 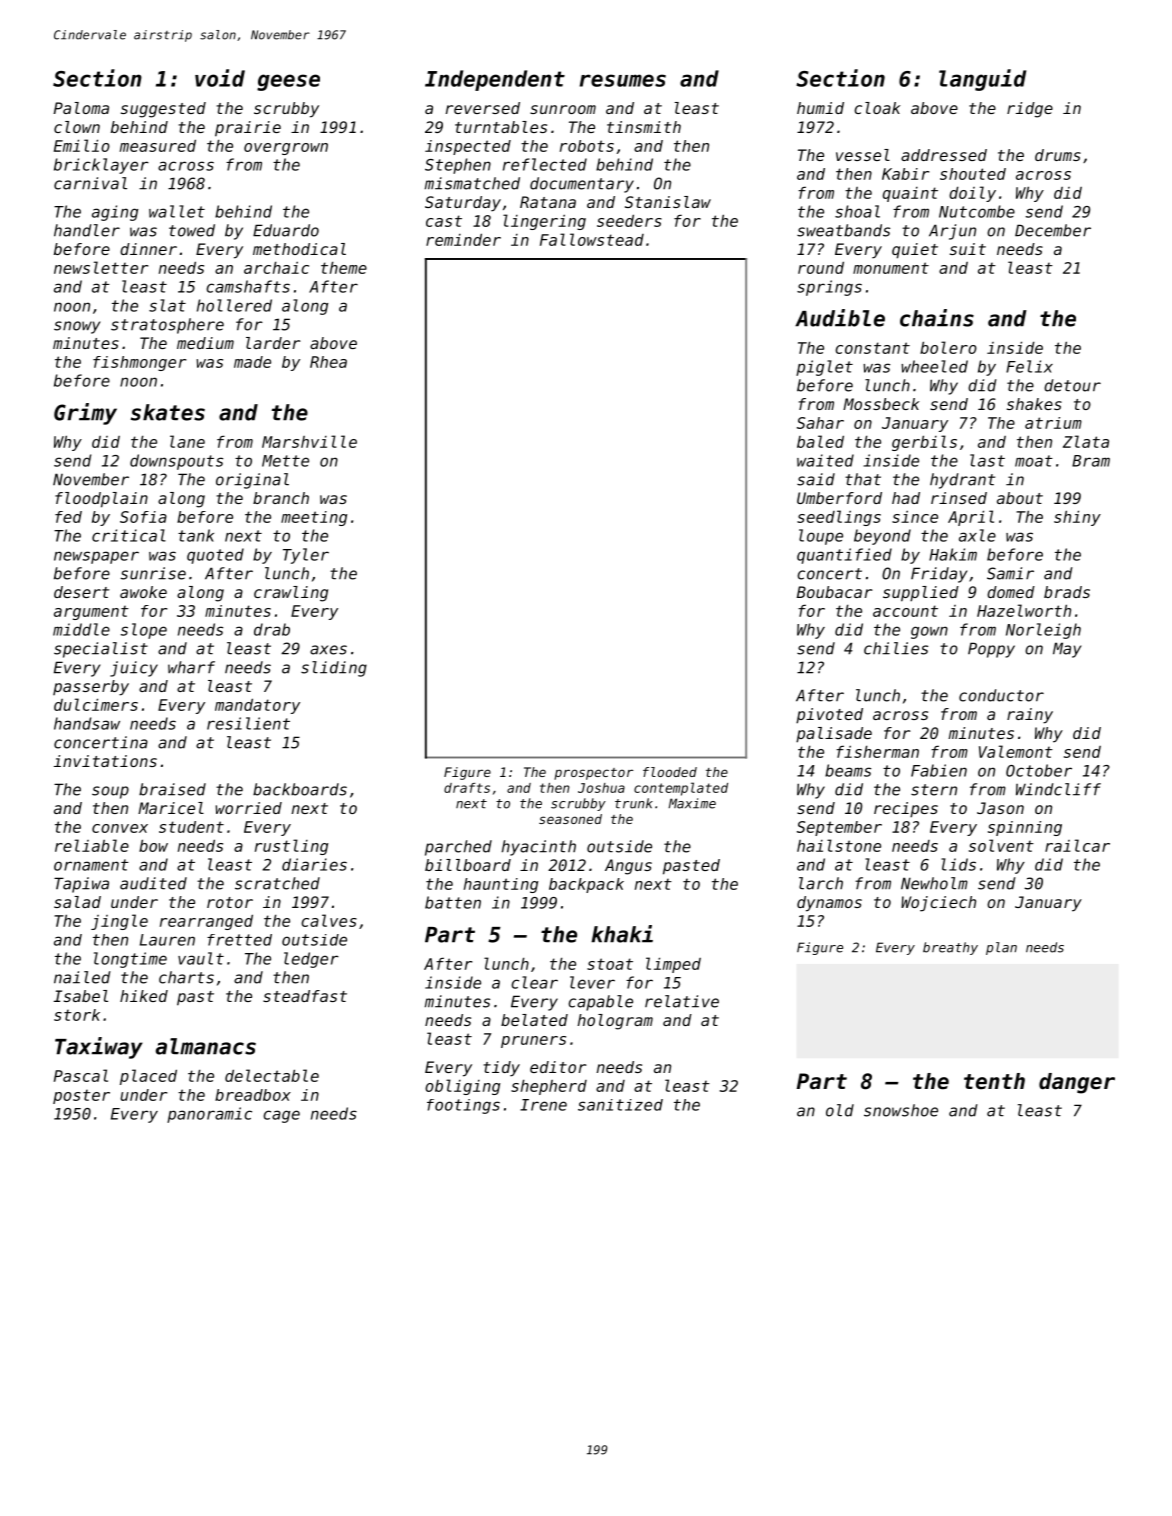 I want to click on footings, so click(x=463, y=1106).
